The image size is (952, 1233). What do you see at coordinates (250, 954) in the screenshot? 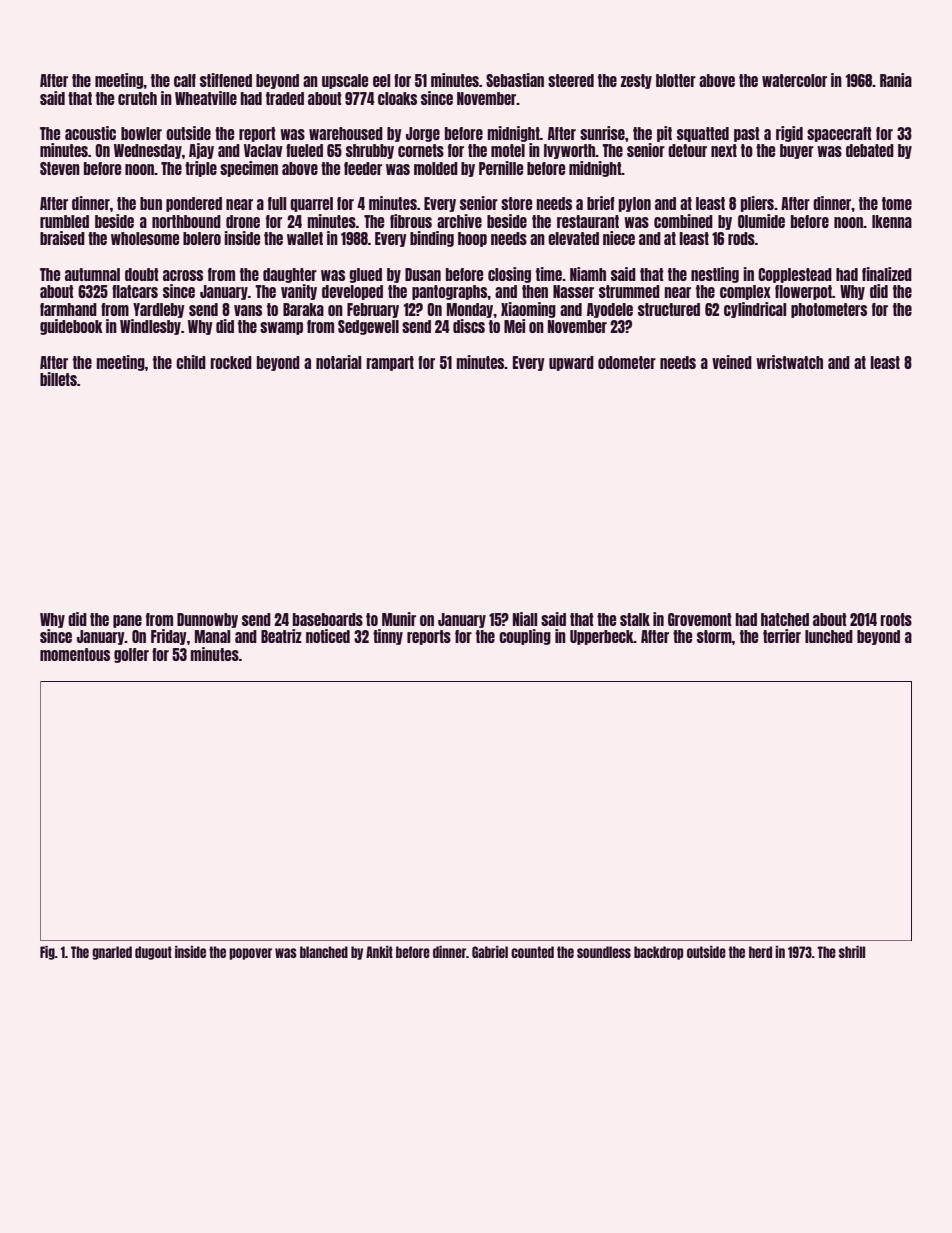
I see `popover` at bounding box center [250, 954].
